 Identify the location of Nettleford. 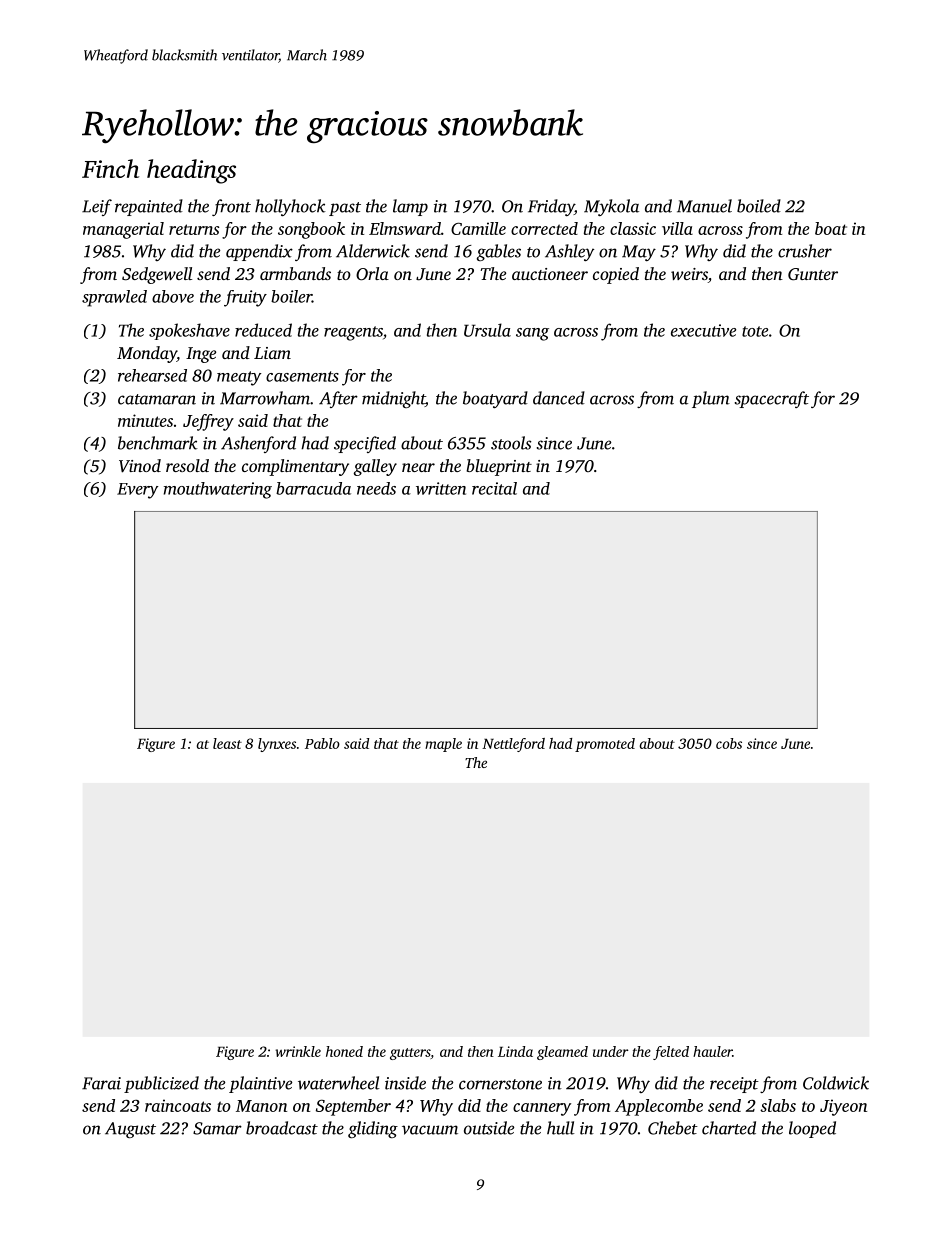
(513, 745).
